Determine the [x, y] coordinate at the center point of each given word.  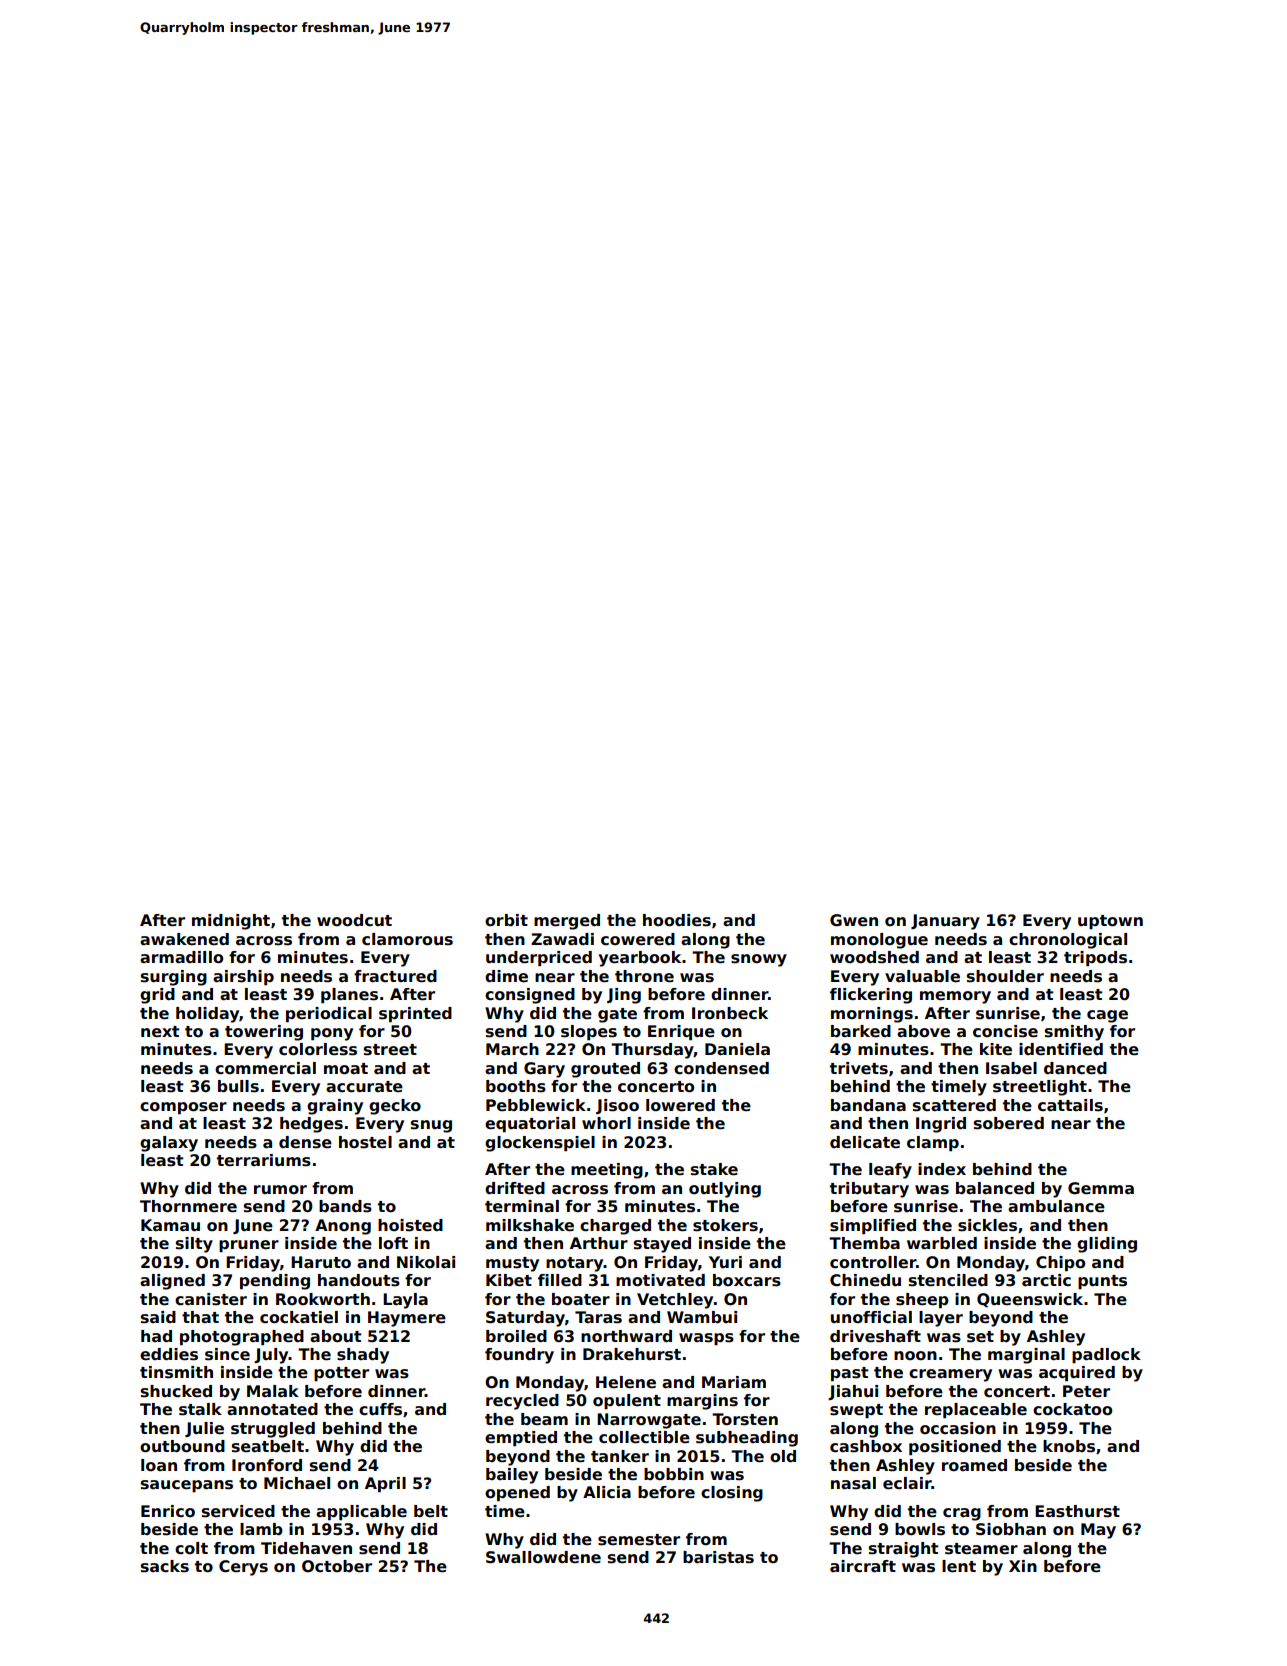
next [160, 1031]
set [980, 1337]
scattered [954, 1105]
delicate [865, 1142]
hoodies [677, 920]
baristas [718, 1557]
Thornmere [188, 1206]
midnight [231, 922]
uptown [1110, 922]
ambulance [1056, 1206]
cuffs [380, 1409]
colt [191, 1548]
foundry [519, 1356]
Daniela [737, 1049]
